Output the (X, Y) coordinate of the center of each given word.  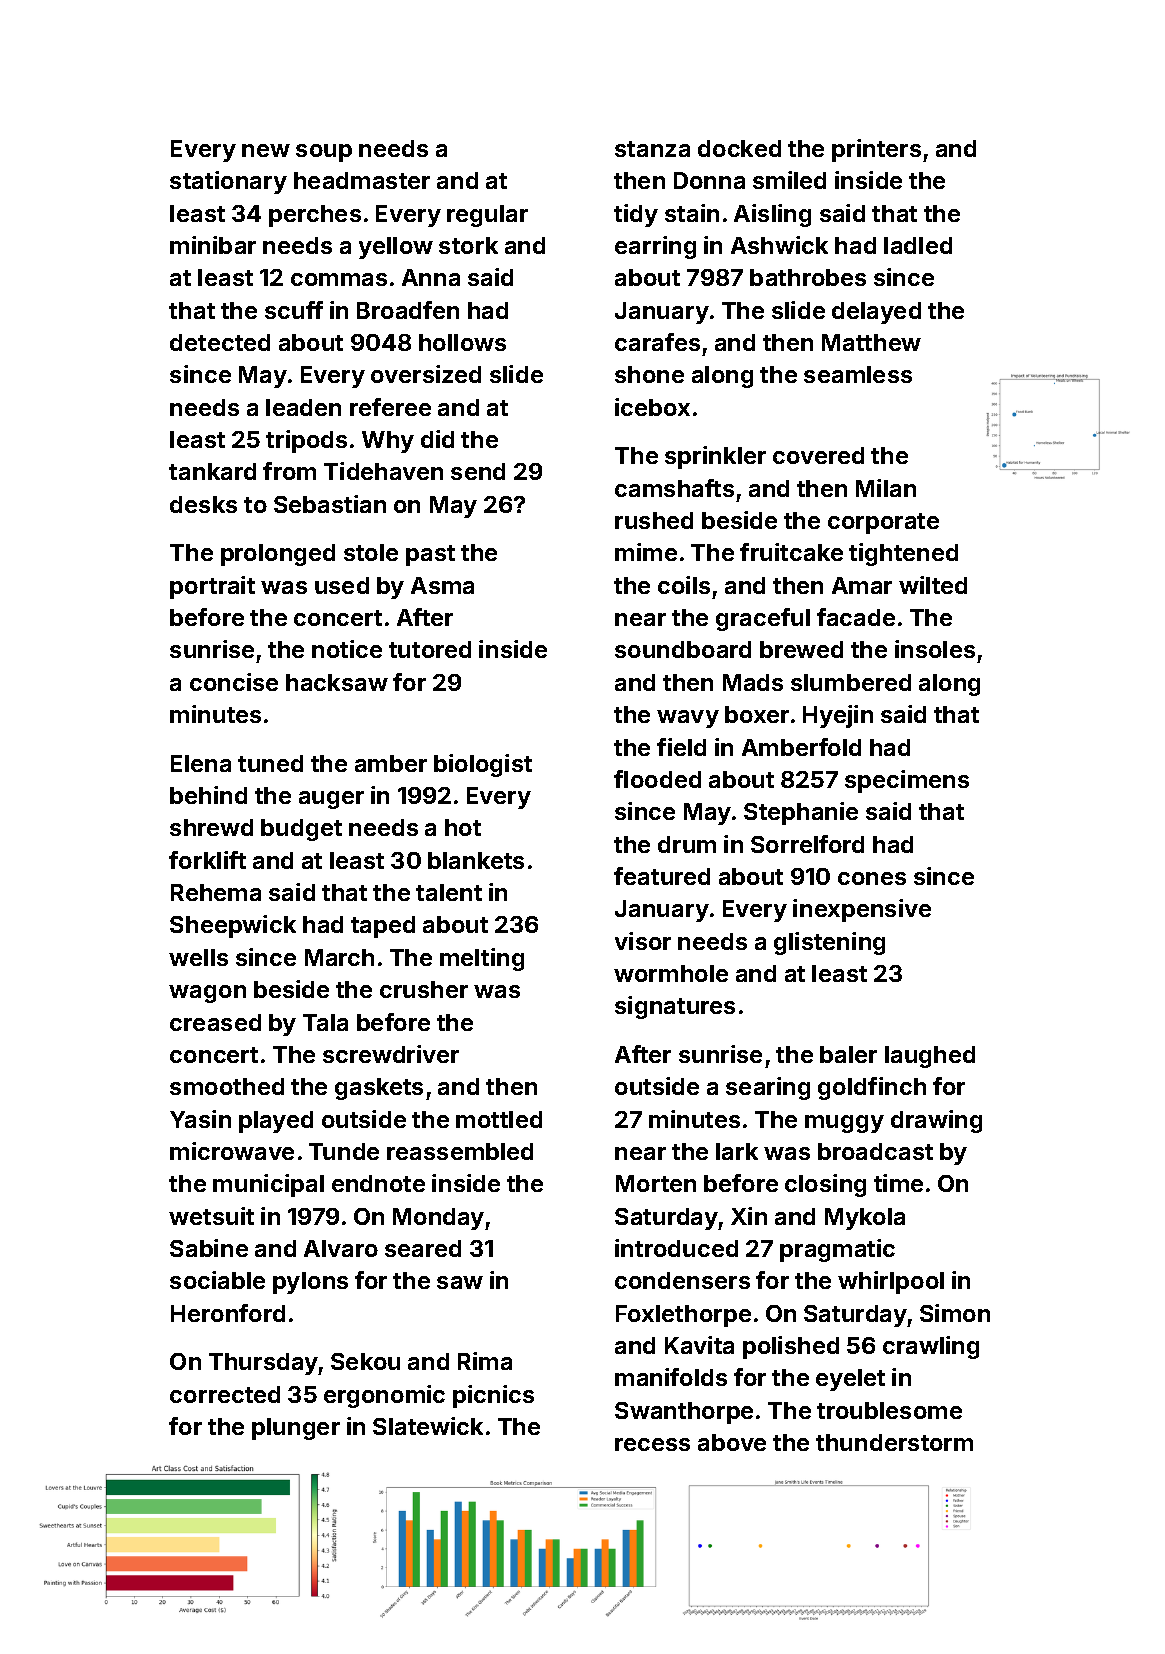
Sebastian (330, 504)
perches (315, 216)
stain (692, 213)
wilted (933, 585)
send (478, 471)
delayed (876, 313)
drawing (936, 1121)
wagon (207, 994)
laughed (930, 1057)
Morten (656, 1183)
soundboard (683, 649)
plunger (296, 1429)
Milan (886, 488)
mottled (499, 1119)
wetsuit (211, 1216)
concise (234, 682)
